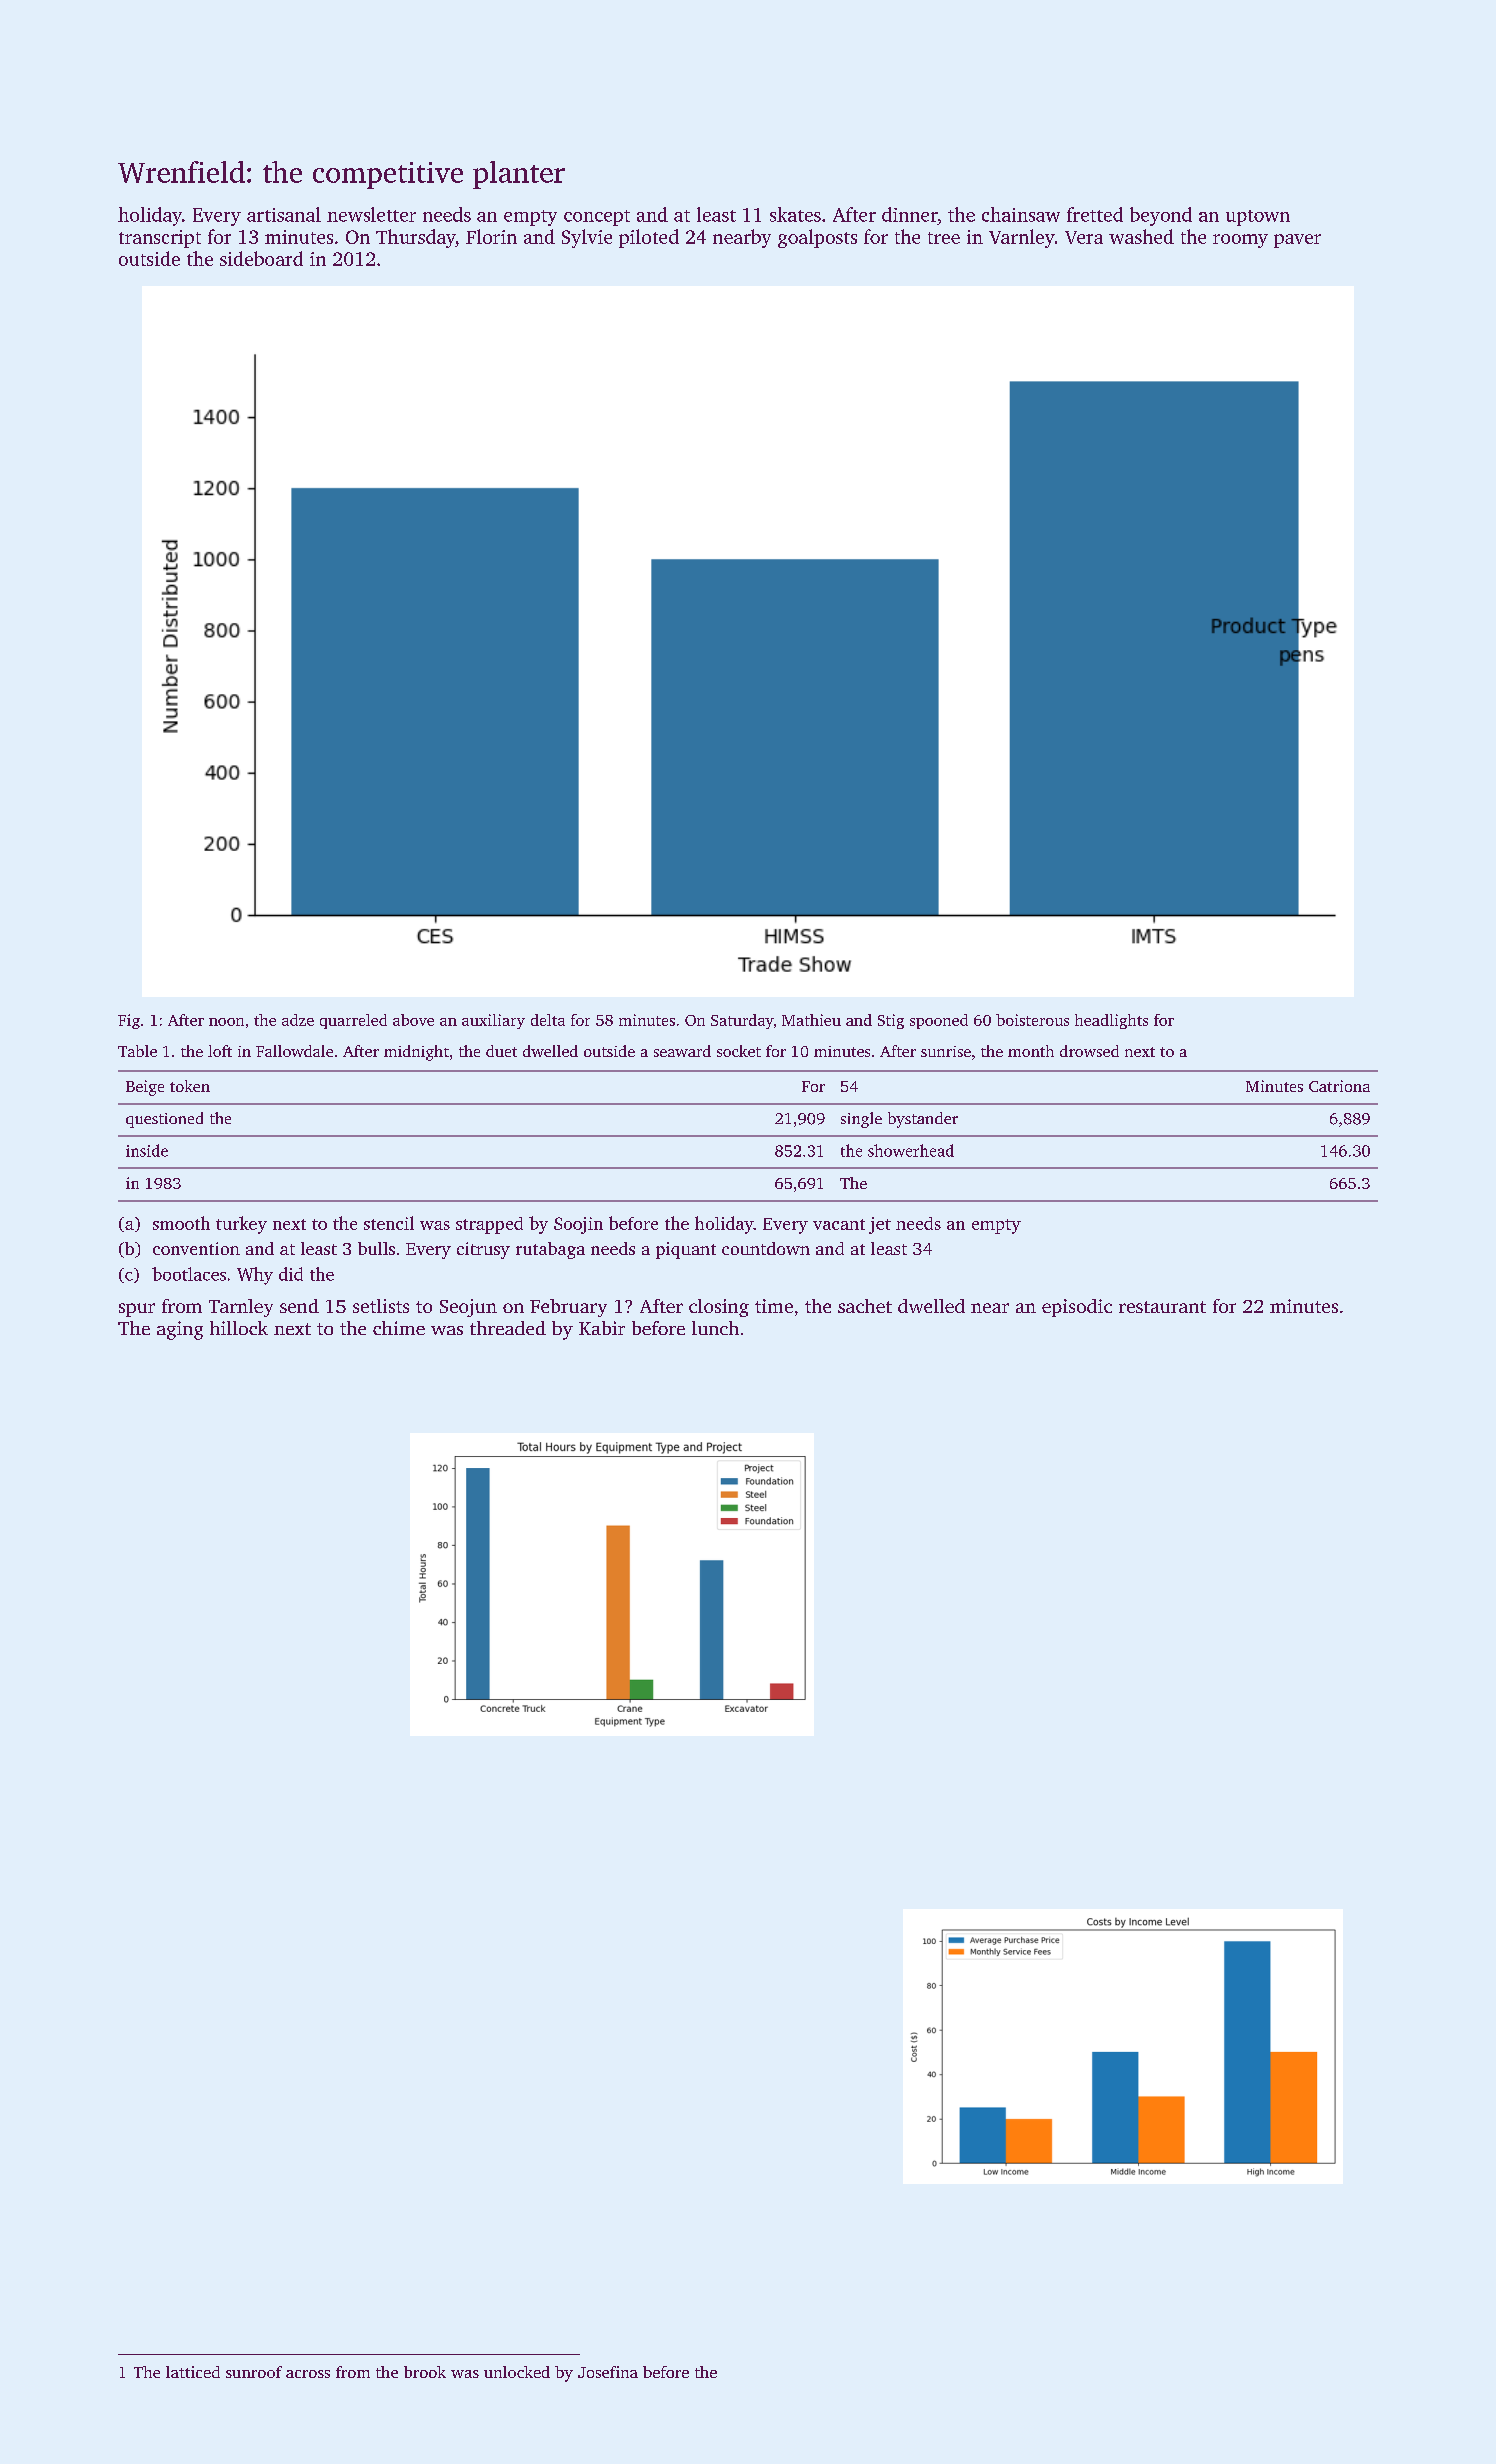 The width and height of the screenshot is (1496, 2464). What do you see at coordinates (425, 2372) in the screenshot?
I see `brook` at bounding box center [425, 2372].
